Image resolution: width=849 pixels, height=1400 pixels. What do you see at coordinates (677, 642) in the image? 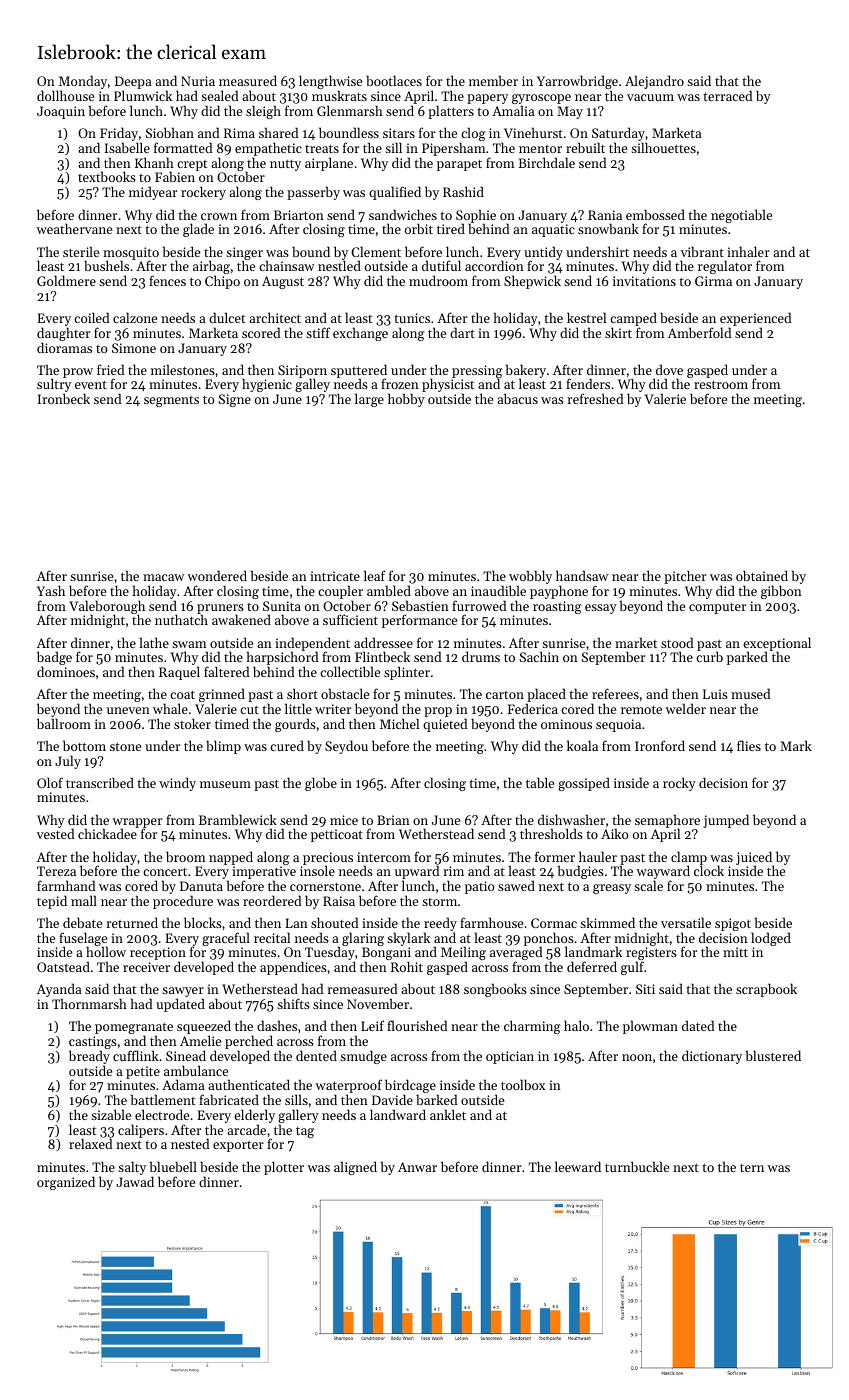
I see `stood` at bounding box center [677, 642].
